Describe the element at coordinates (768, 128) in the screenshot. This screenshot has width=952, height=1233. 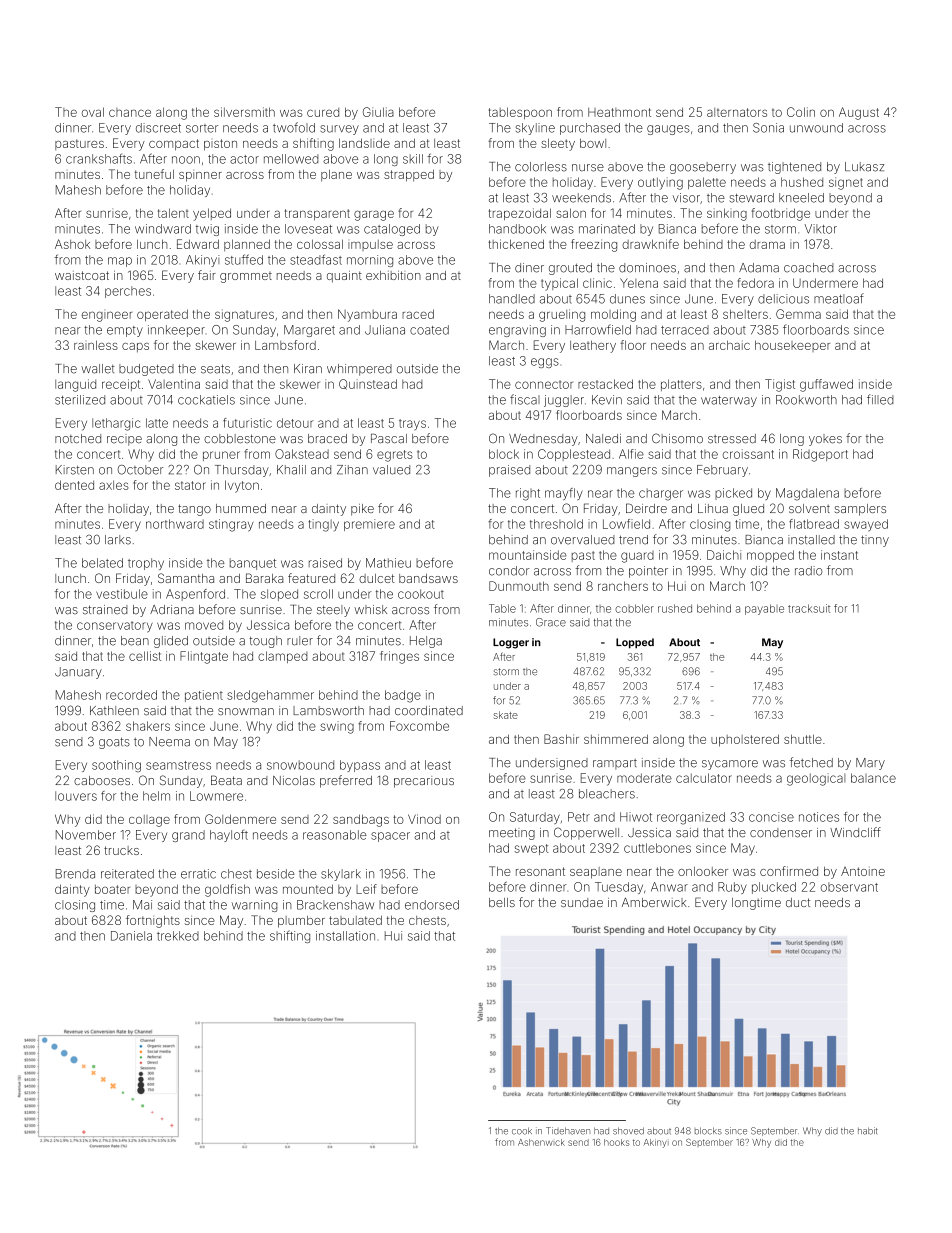
I see `Sonia` at that location.
